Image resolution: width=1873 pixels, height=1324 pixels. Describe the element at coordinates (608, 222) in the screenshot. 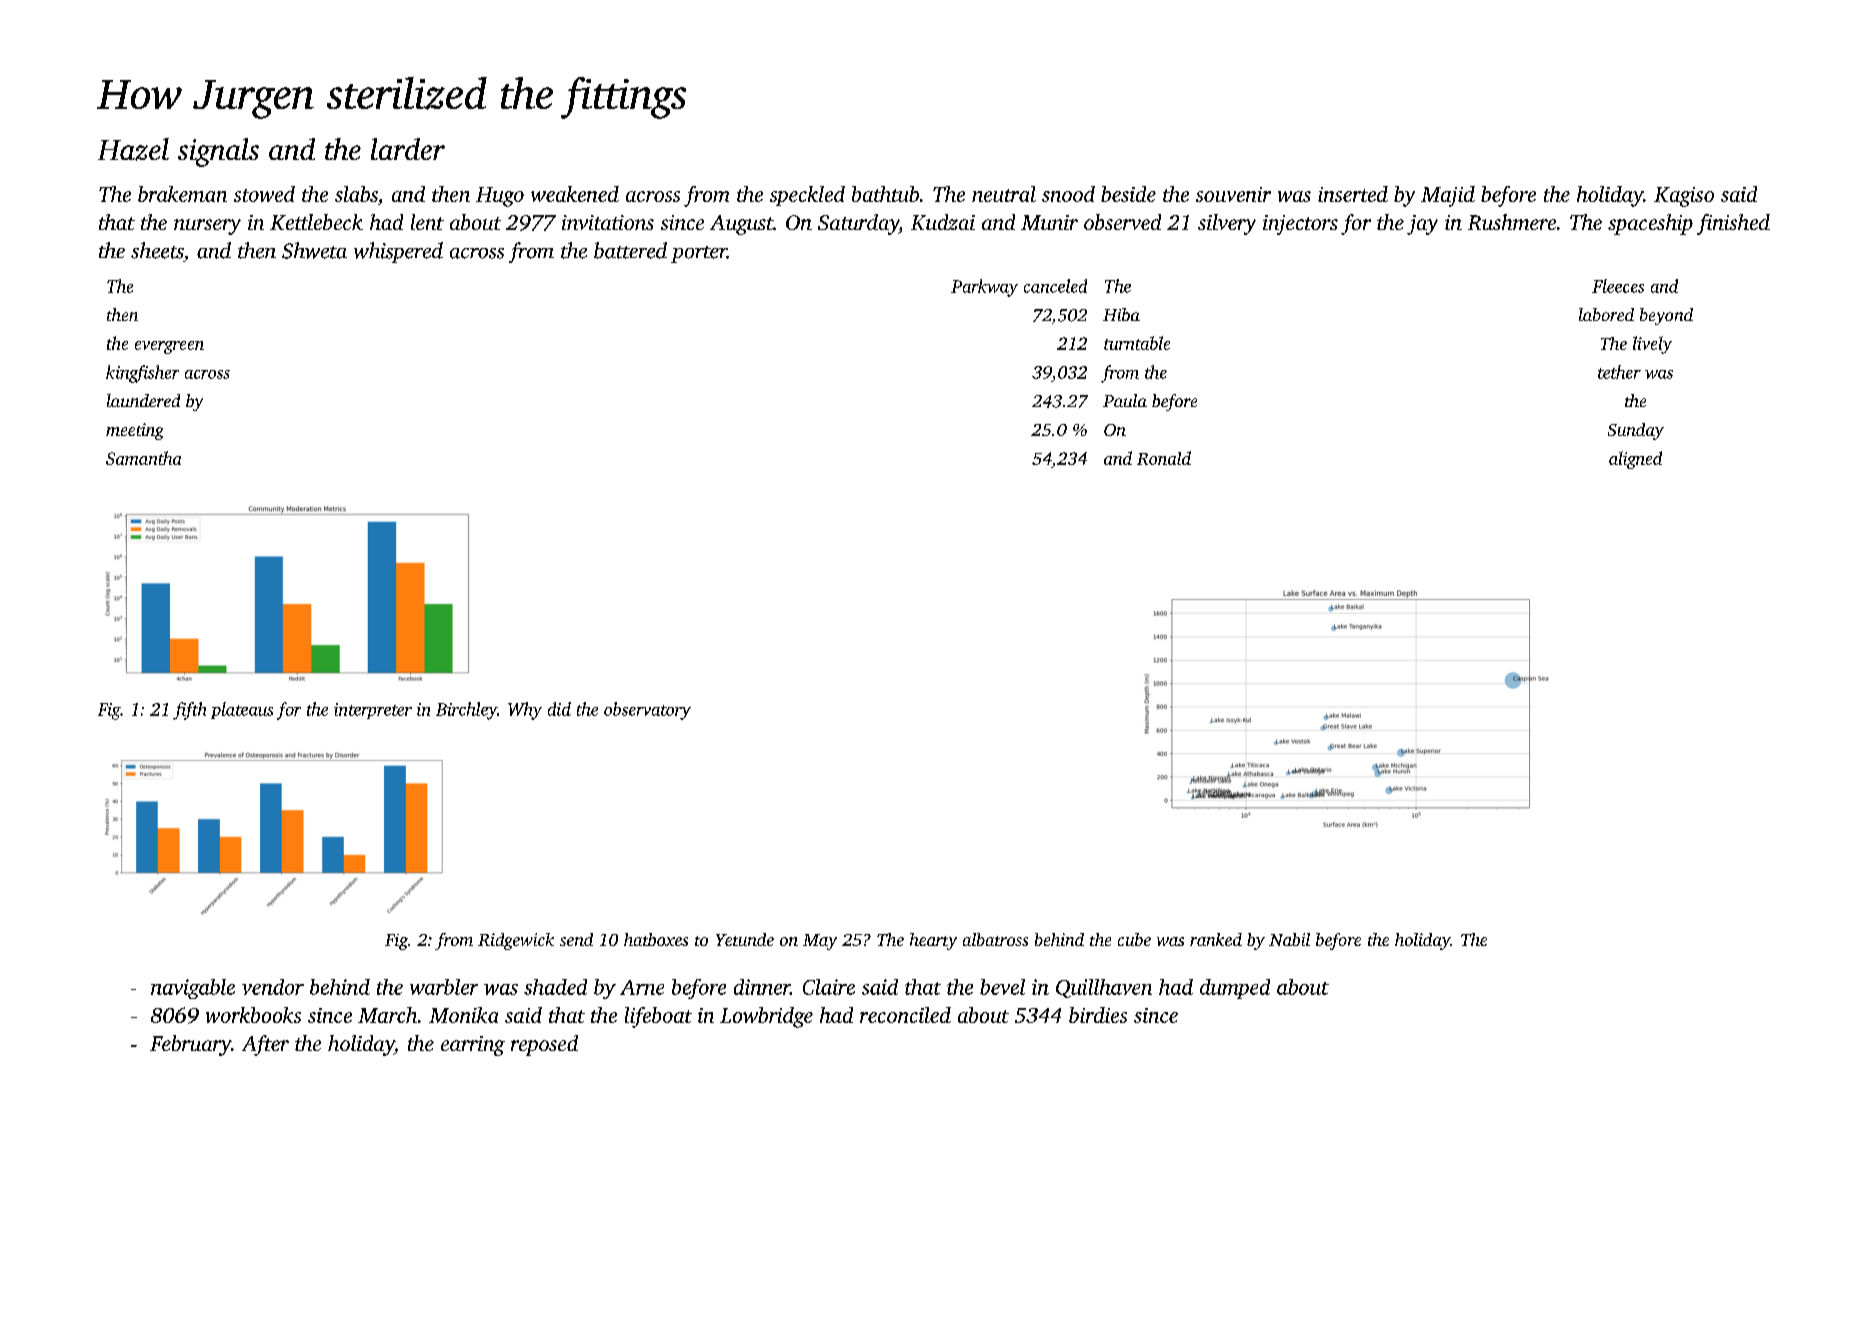

I see `invitations` at that location.
